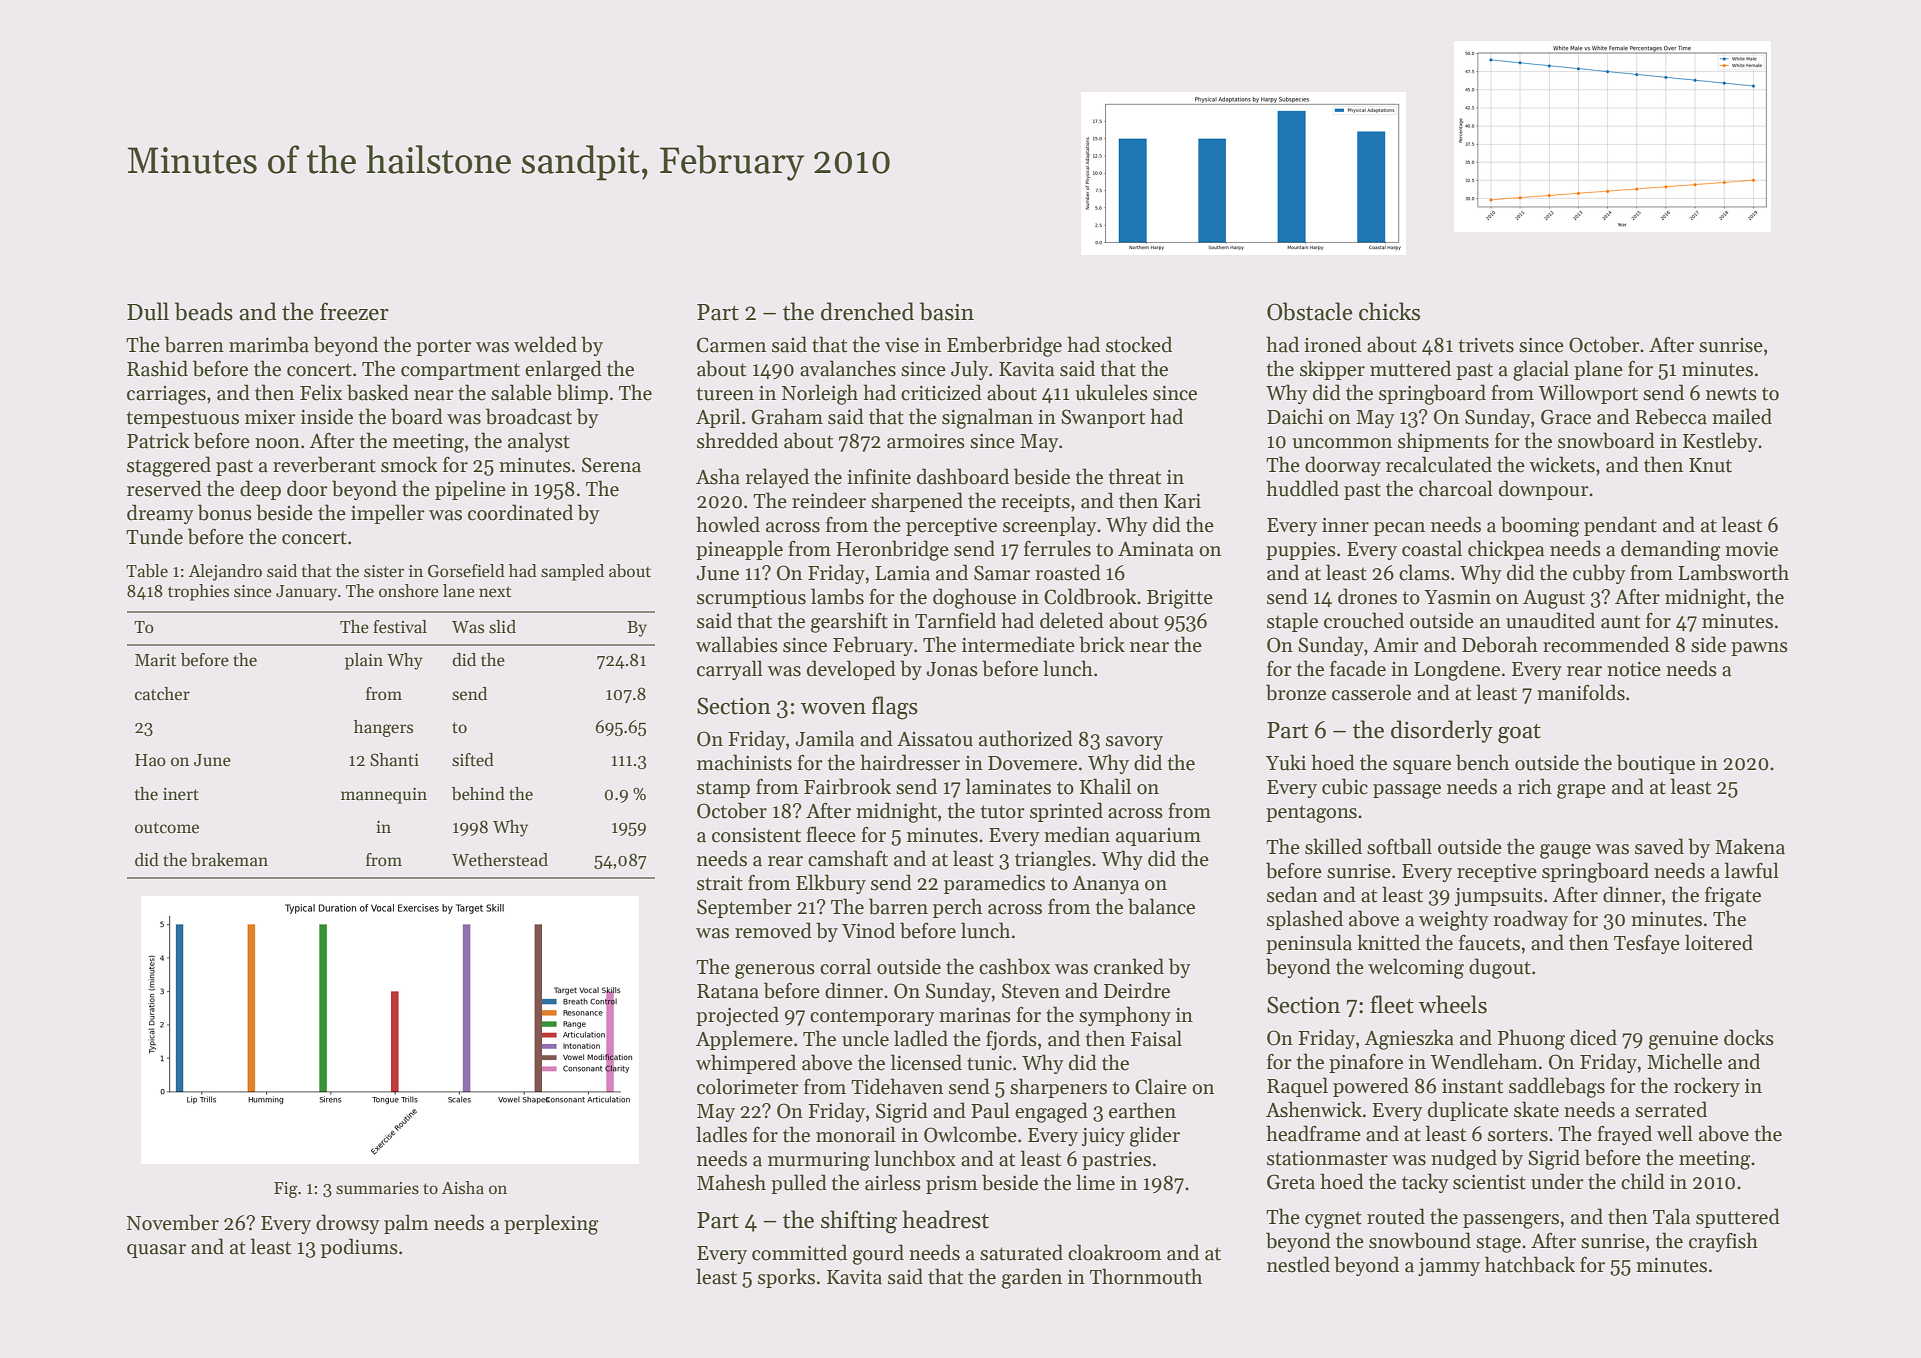  What do you see at coordinates (1134, 743) in the screenshot?
I see `savory` at bounding box center [1134, 743].
